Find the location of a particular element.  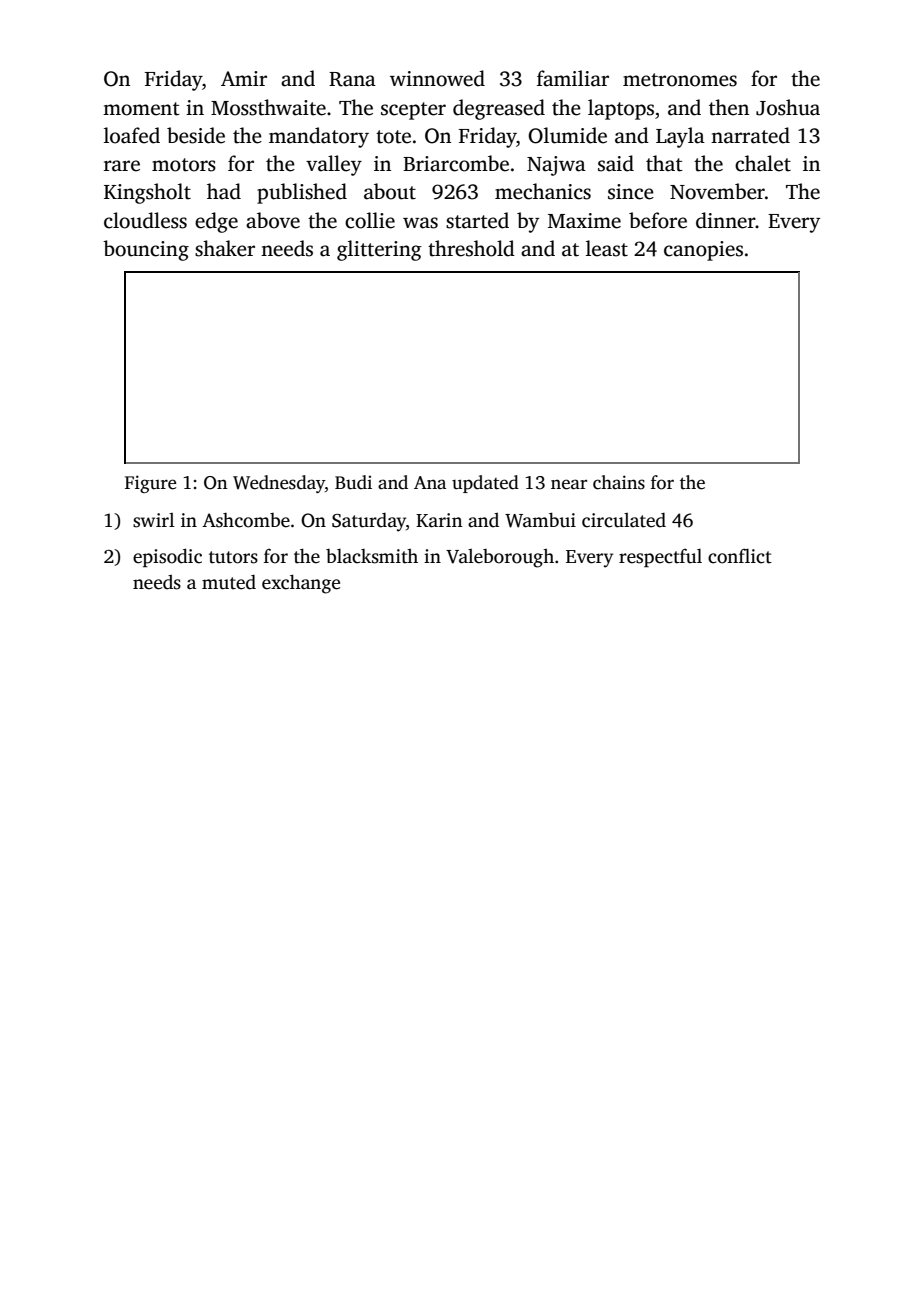

muted is located at coordinates (229, 582).
